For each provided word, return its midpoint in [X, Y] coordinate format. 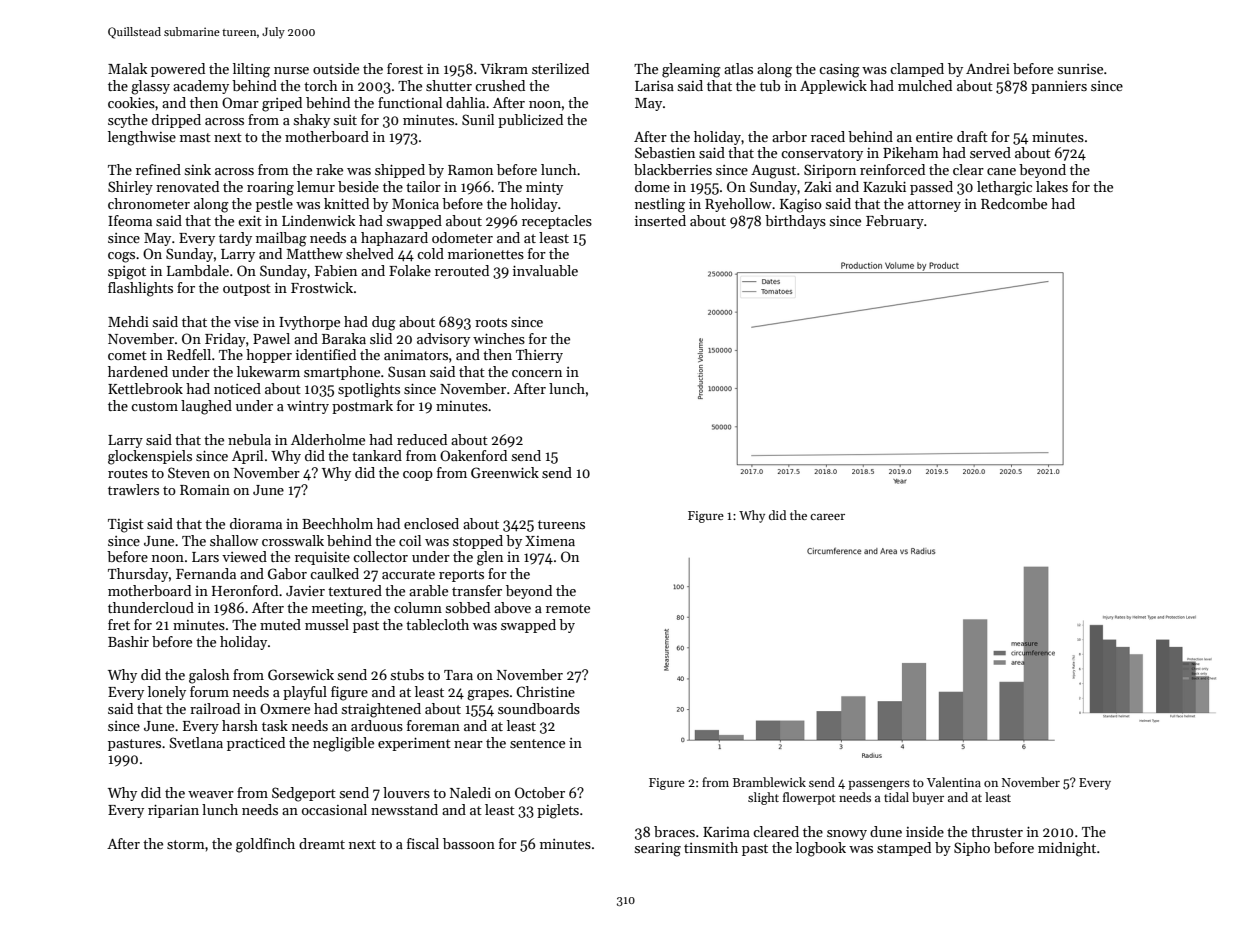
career [827, 517]
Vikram [504, 68]
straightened [381, 710]
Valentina [954, 782]
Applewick [833, 87]
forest [405, 68]
